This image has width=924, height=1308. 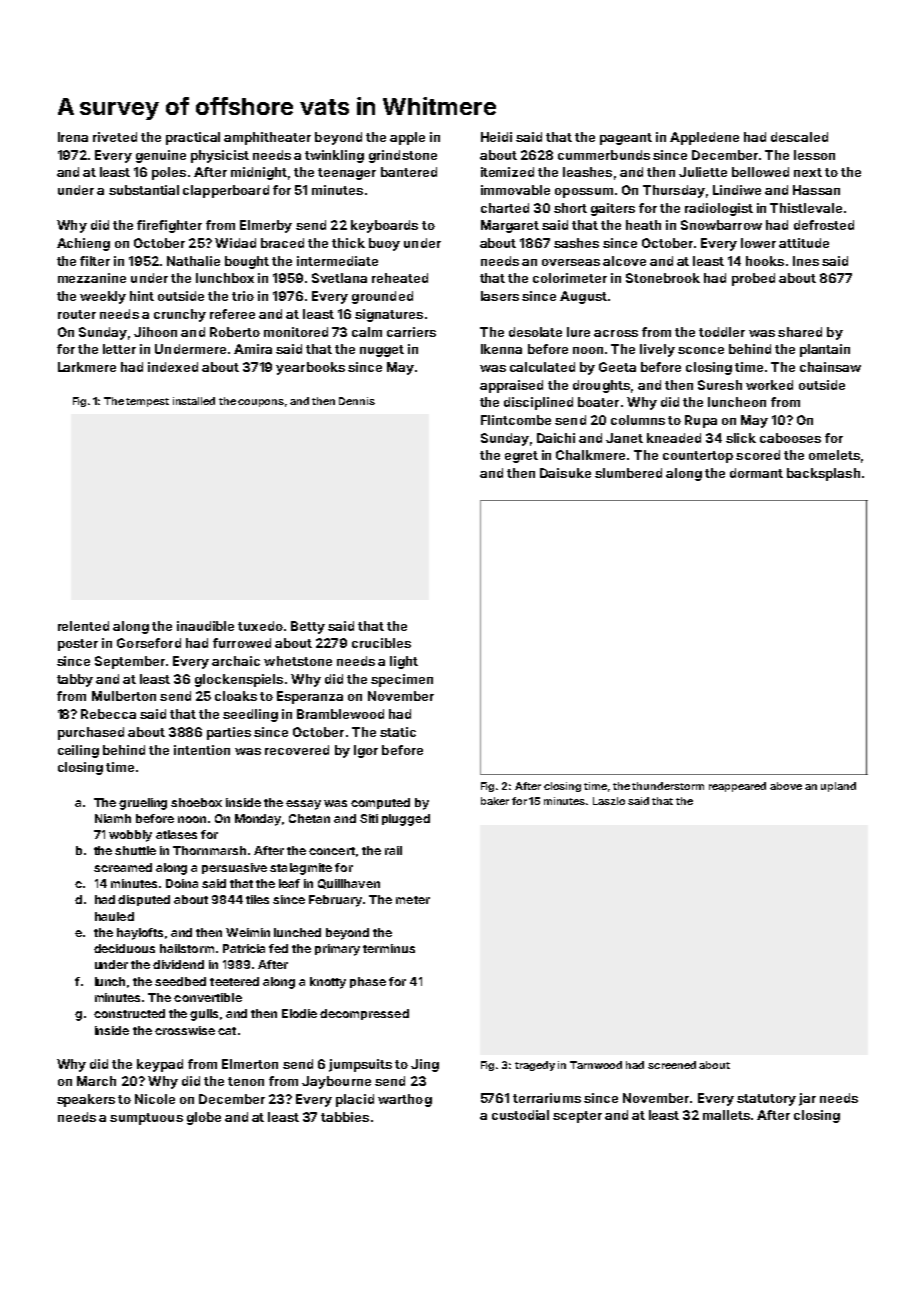 What do you see at coordinates (411, 332) in the image?
I see `carriers` at bounding box center [411, 332].
